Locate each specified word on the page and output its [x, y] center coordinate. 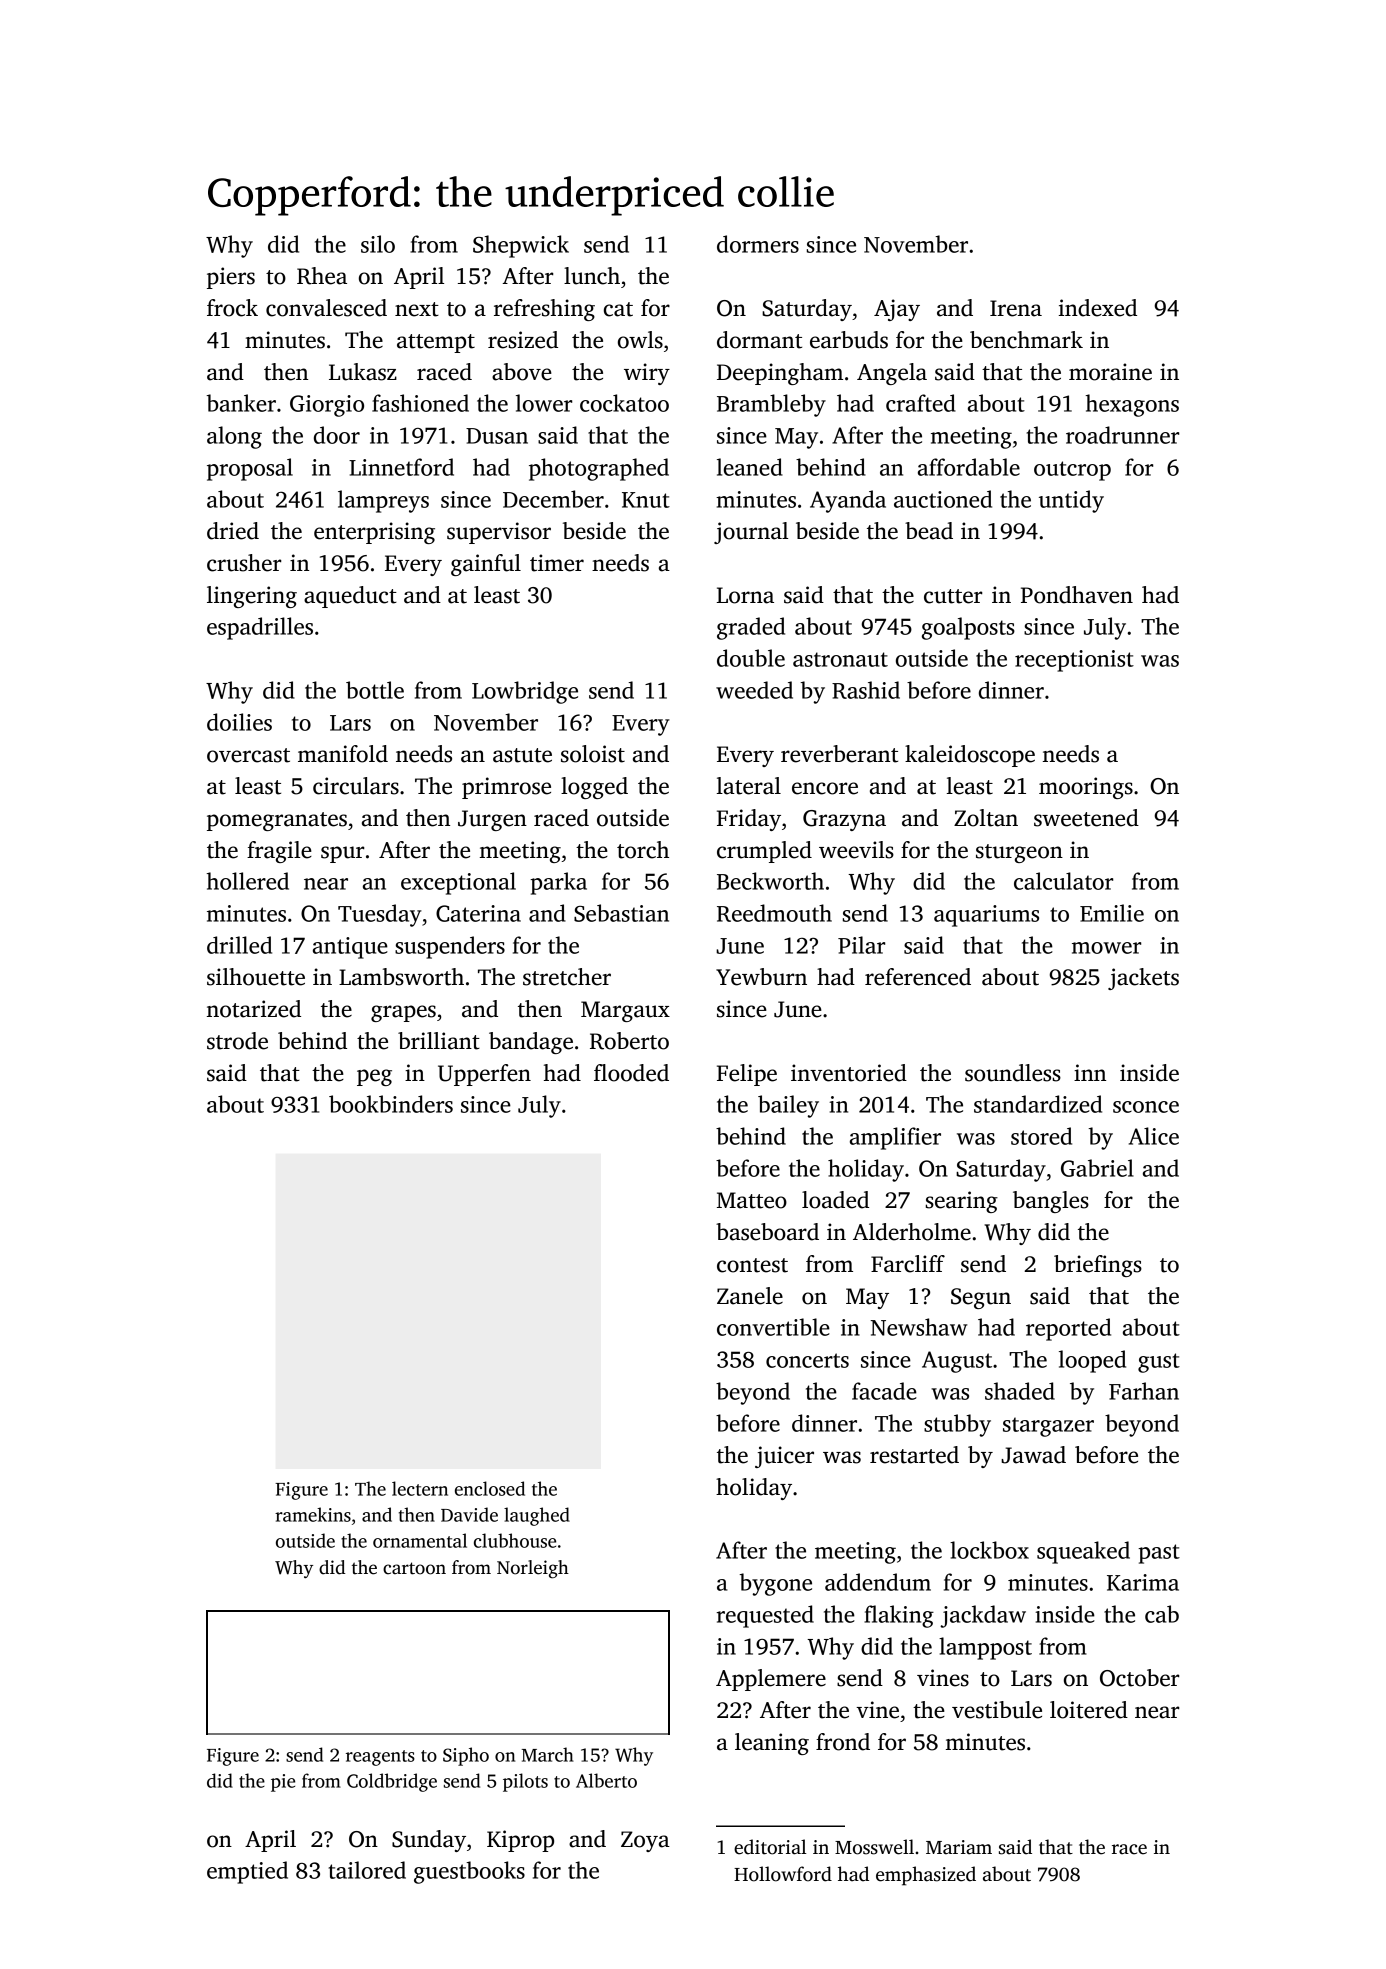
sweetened [1086, 818]
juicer [784, 1457]
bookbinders [391, 1104]
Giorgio [327, 406]
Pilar [861, 945]
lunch [592, 276]
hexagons [1132, 405]
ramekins [313, 1514]
